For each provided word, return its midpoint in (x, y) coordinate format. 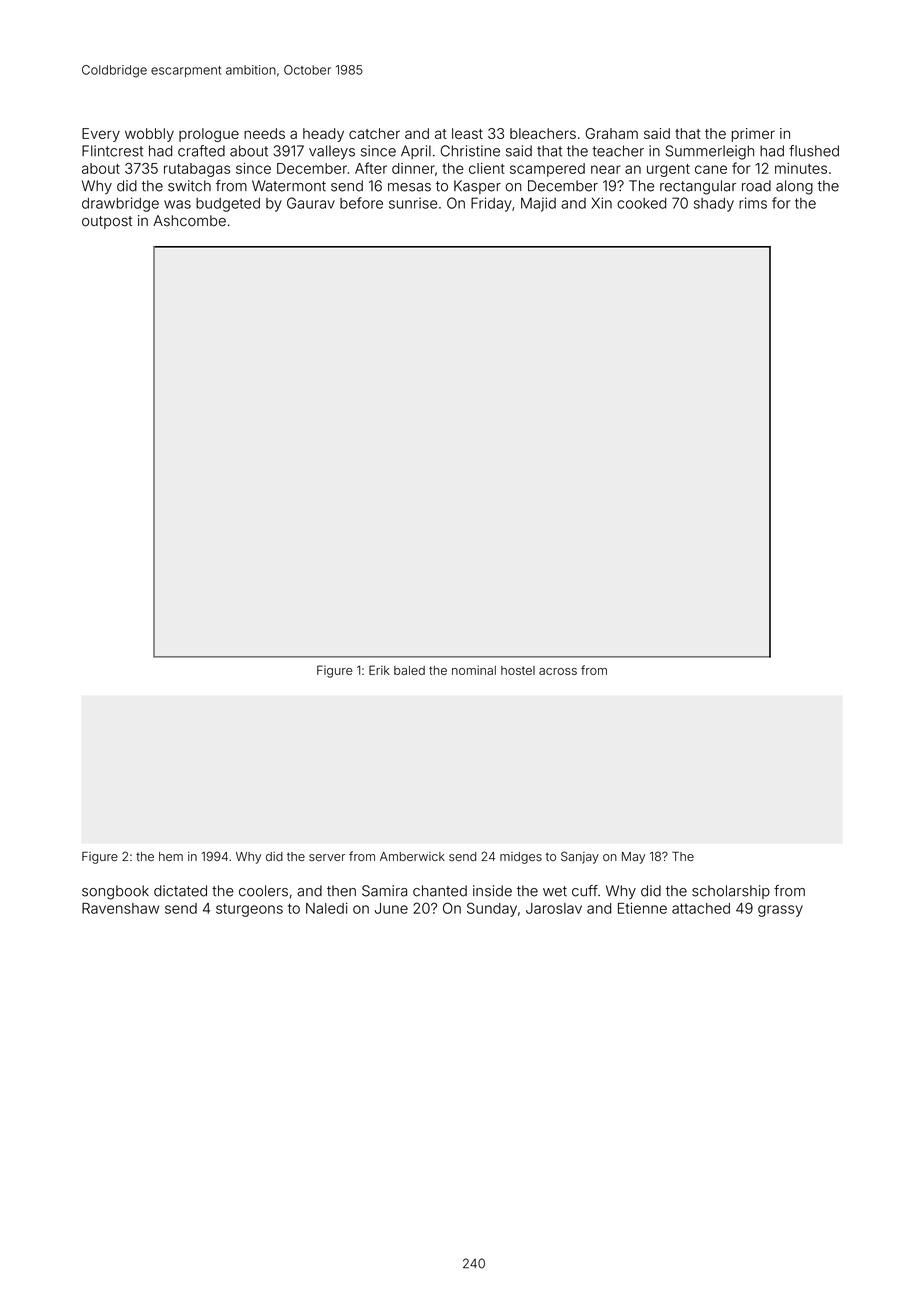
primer (753, 135)
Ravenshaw (120, 908)
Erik (379, 670)
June (391, 908)
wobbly (149, 135)
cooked (641, 203)
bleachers (543, 133)
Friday (491, 204)
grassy (780, 911)
